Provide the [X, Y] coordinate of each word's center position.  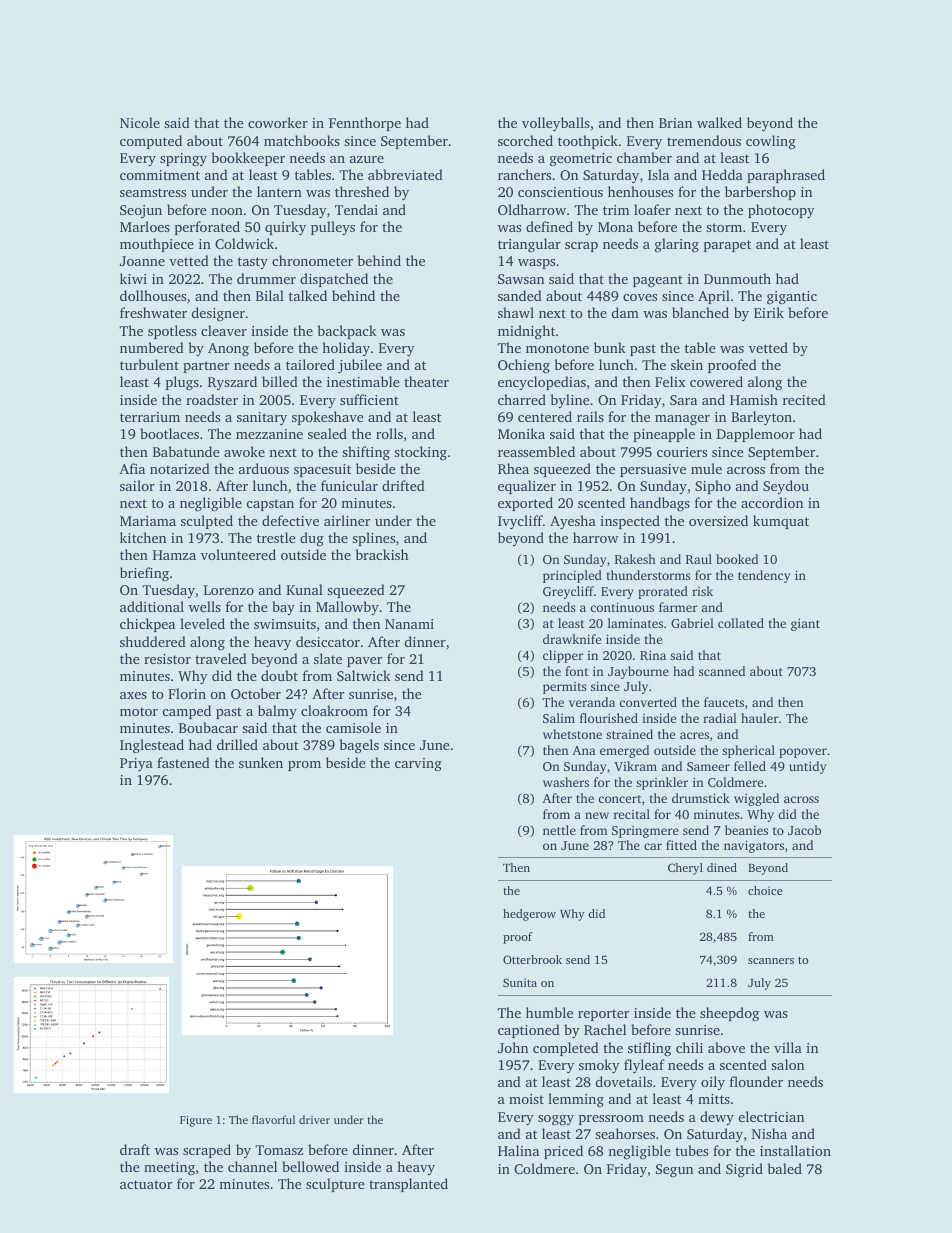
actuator [146, 1184]
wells [205, 606]
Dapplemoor [756, 435]
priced [563, 1152]
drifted [403, 485]
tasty [253, 263]
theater [426, 381]
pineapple [664, 435]
